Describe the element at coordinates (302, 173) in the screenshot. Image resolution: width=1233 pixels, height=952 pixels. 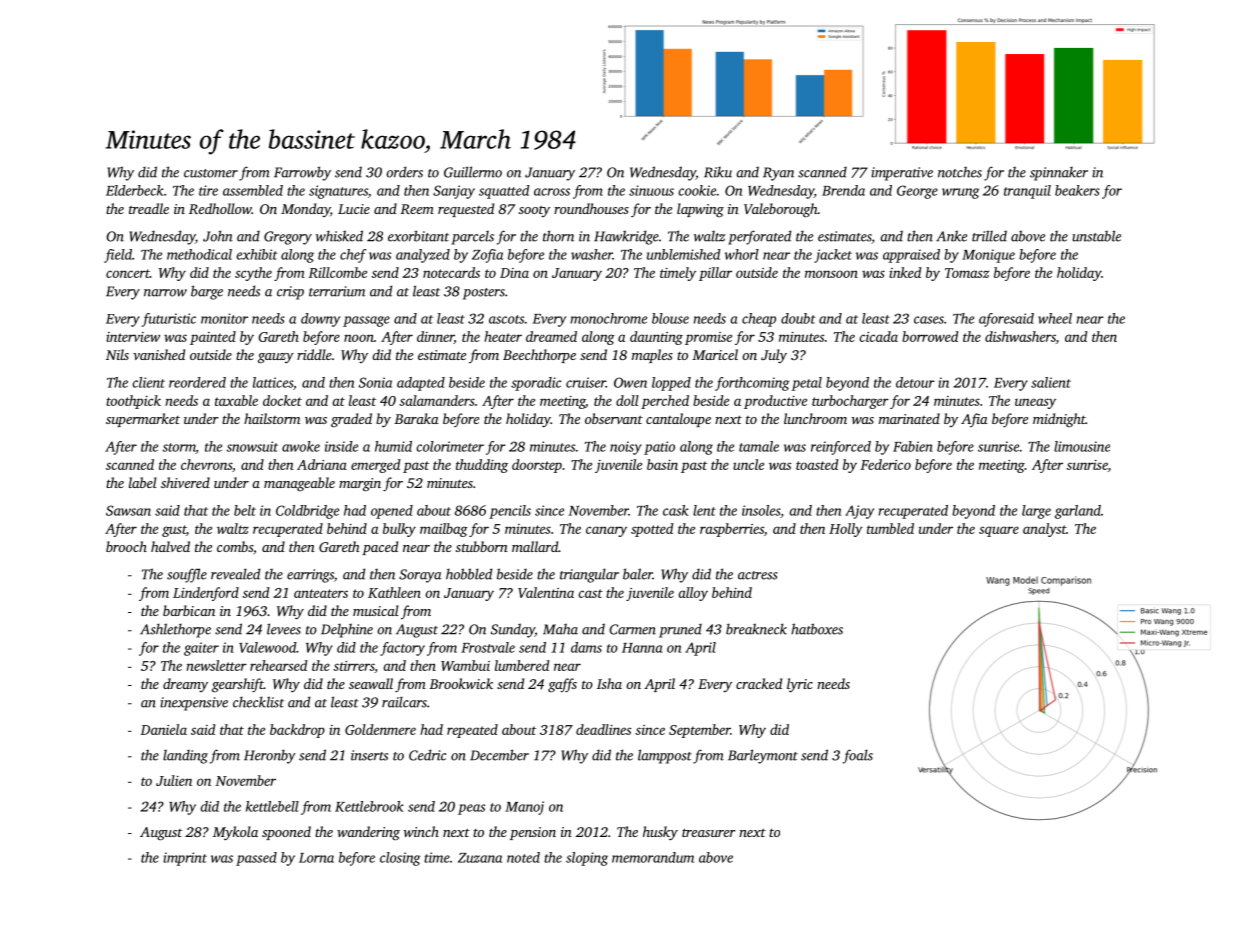
I see `Farrowby` at that location.
